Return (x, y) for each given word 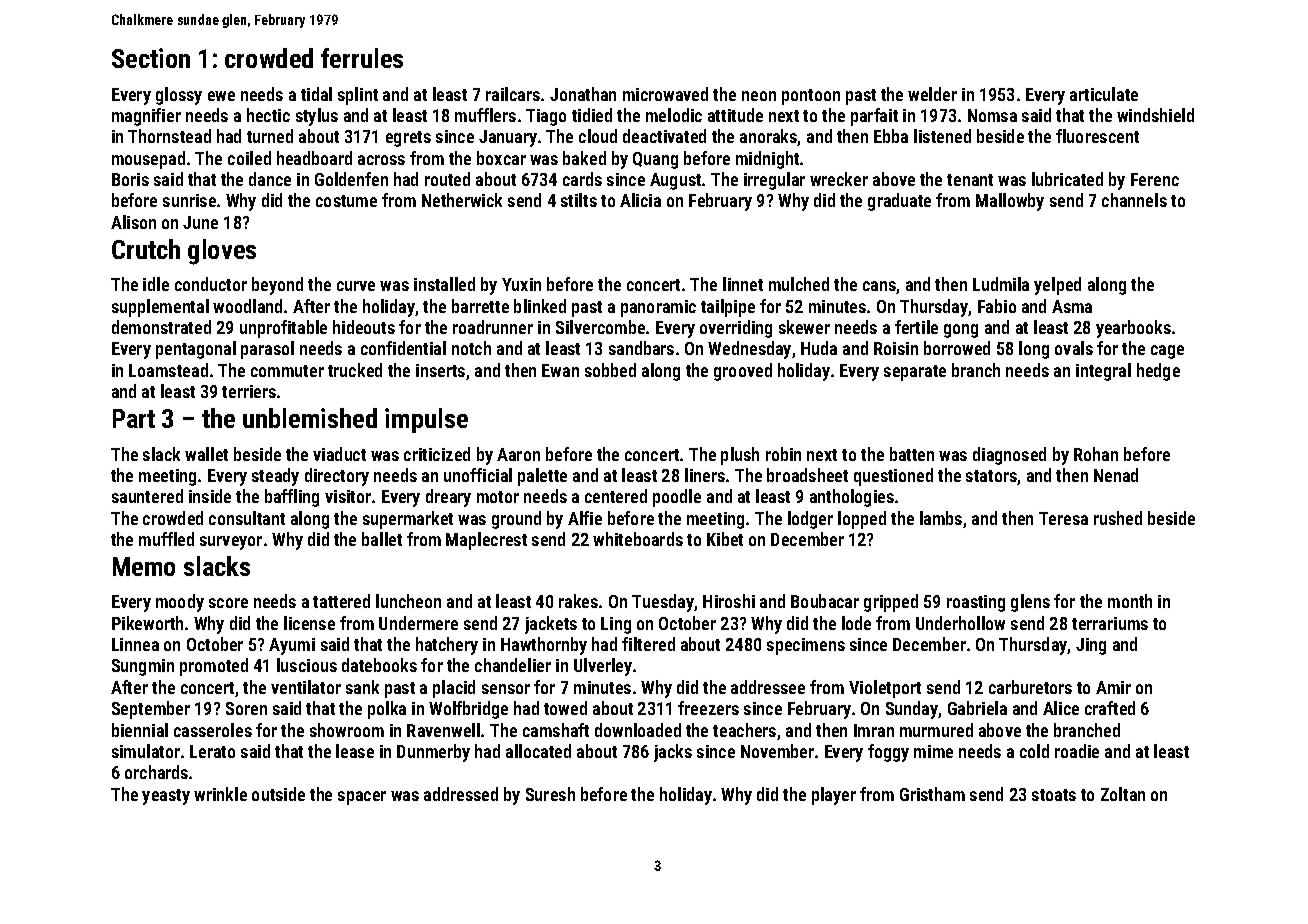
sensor (506, 689)
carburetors (1030, 687)
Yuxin (521, 284)
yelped (1057, 286)
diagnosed (1009, 456)
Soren (246, 708)
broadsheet (807, 475)
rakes (578, 601)
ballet (382, 539)
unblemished (310, 418)
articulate (1104, 94)
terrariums (1110, 623)
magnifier (146, 117)
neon (759, 96)
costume (346, 201)
